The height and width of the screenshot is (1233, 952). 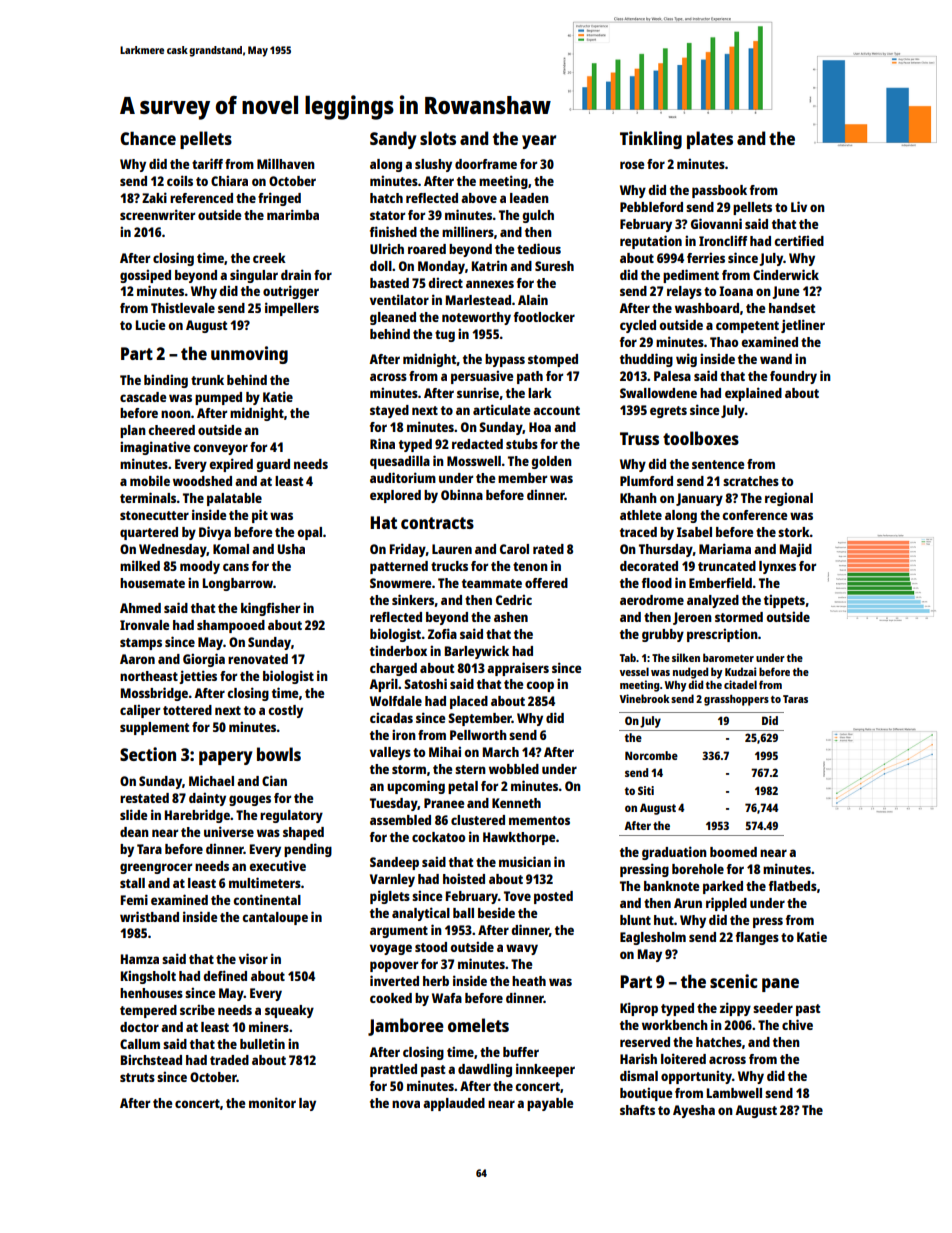 I want to click on citadel, so click(x=740, y=684).
